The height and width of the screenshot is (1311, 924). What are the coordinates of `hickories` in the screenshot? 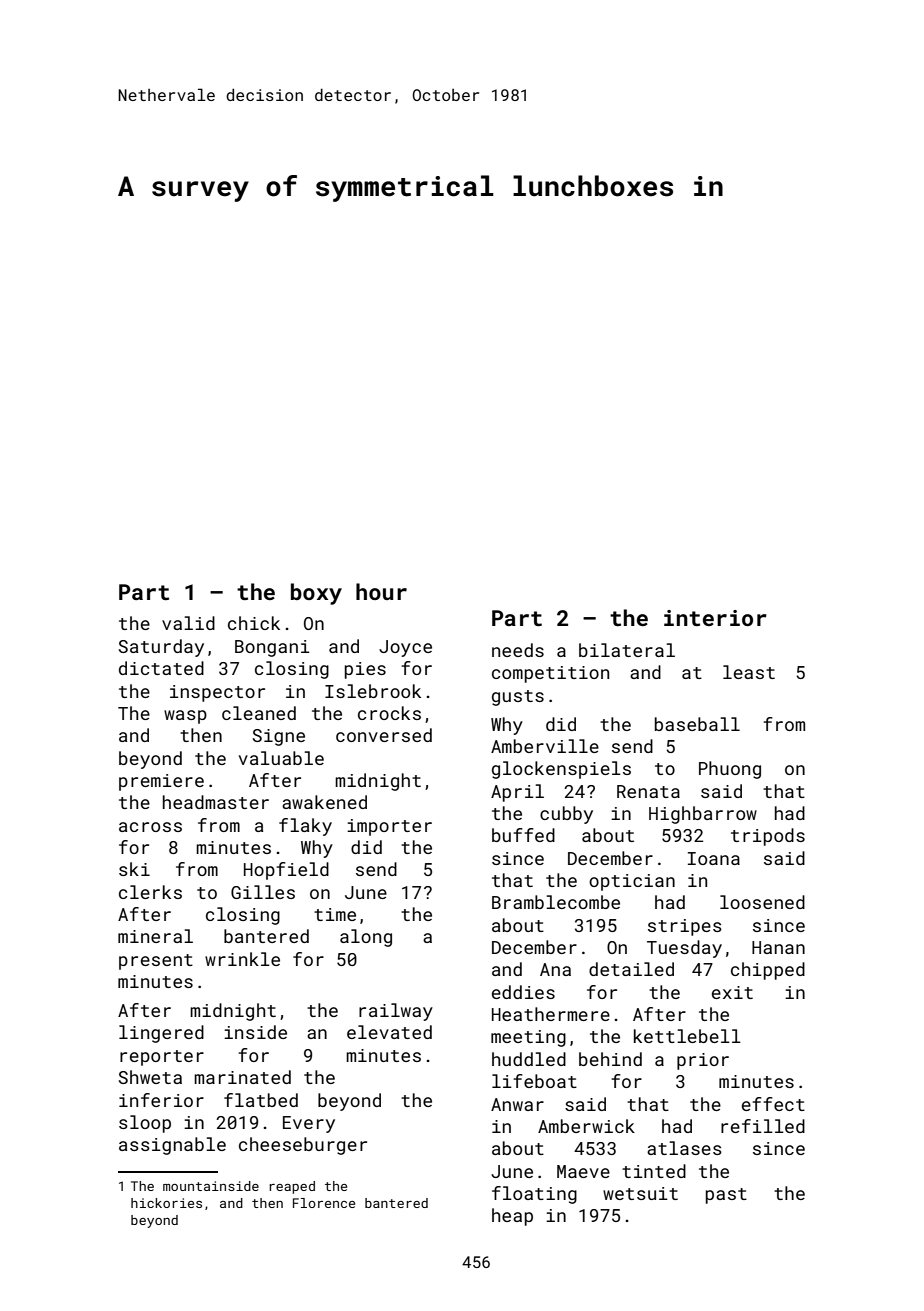 It's located at (166, 1203).
